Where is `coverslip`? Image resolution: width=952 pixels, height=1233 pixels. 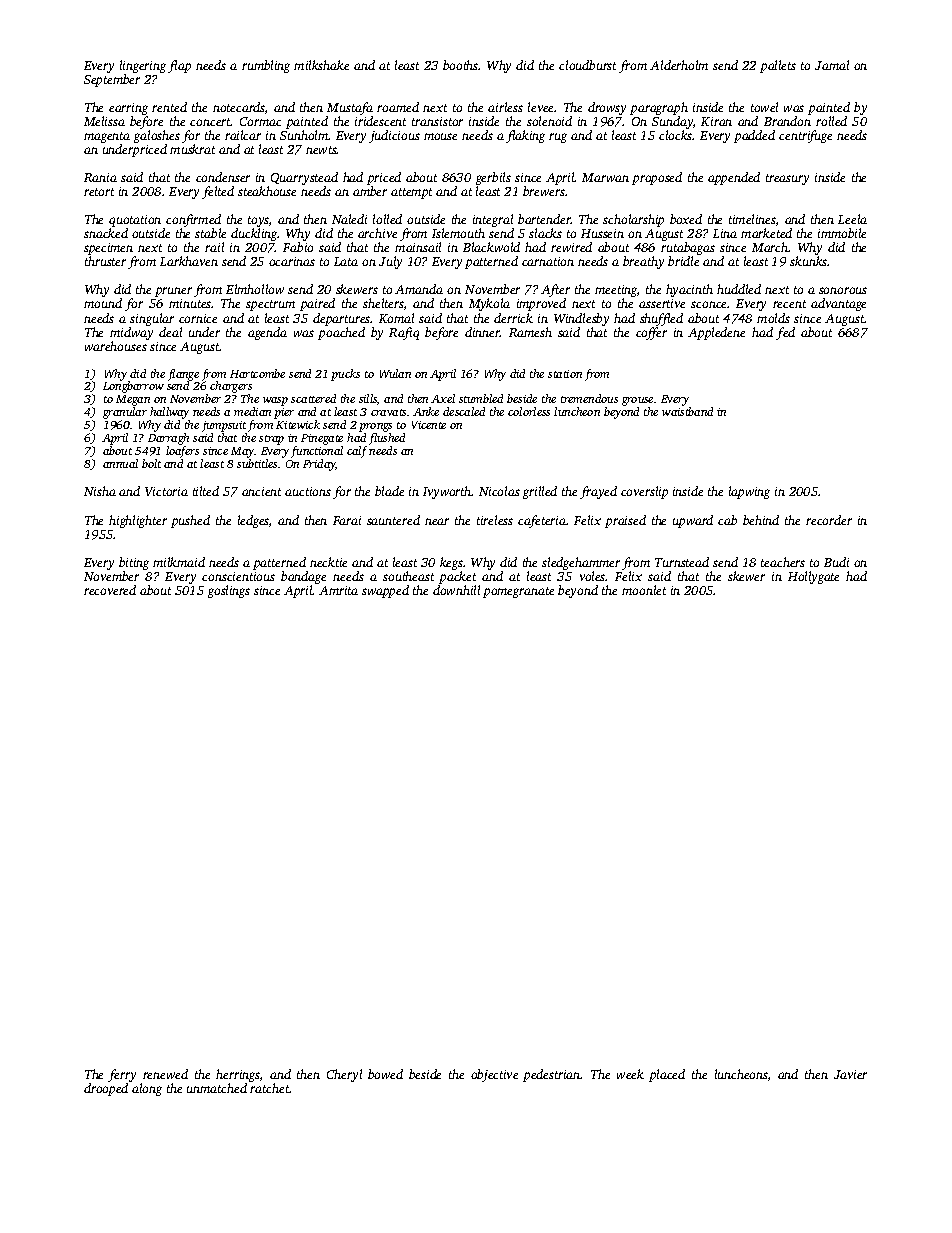 coverslip is located at coordinates (644, 492).
